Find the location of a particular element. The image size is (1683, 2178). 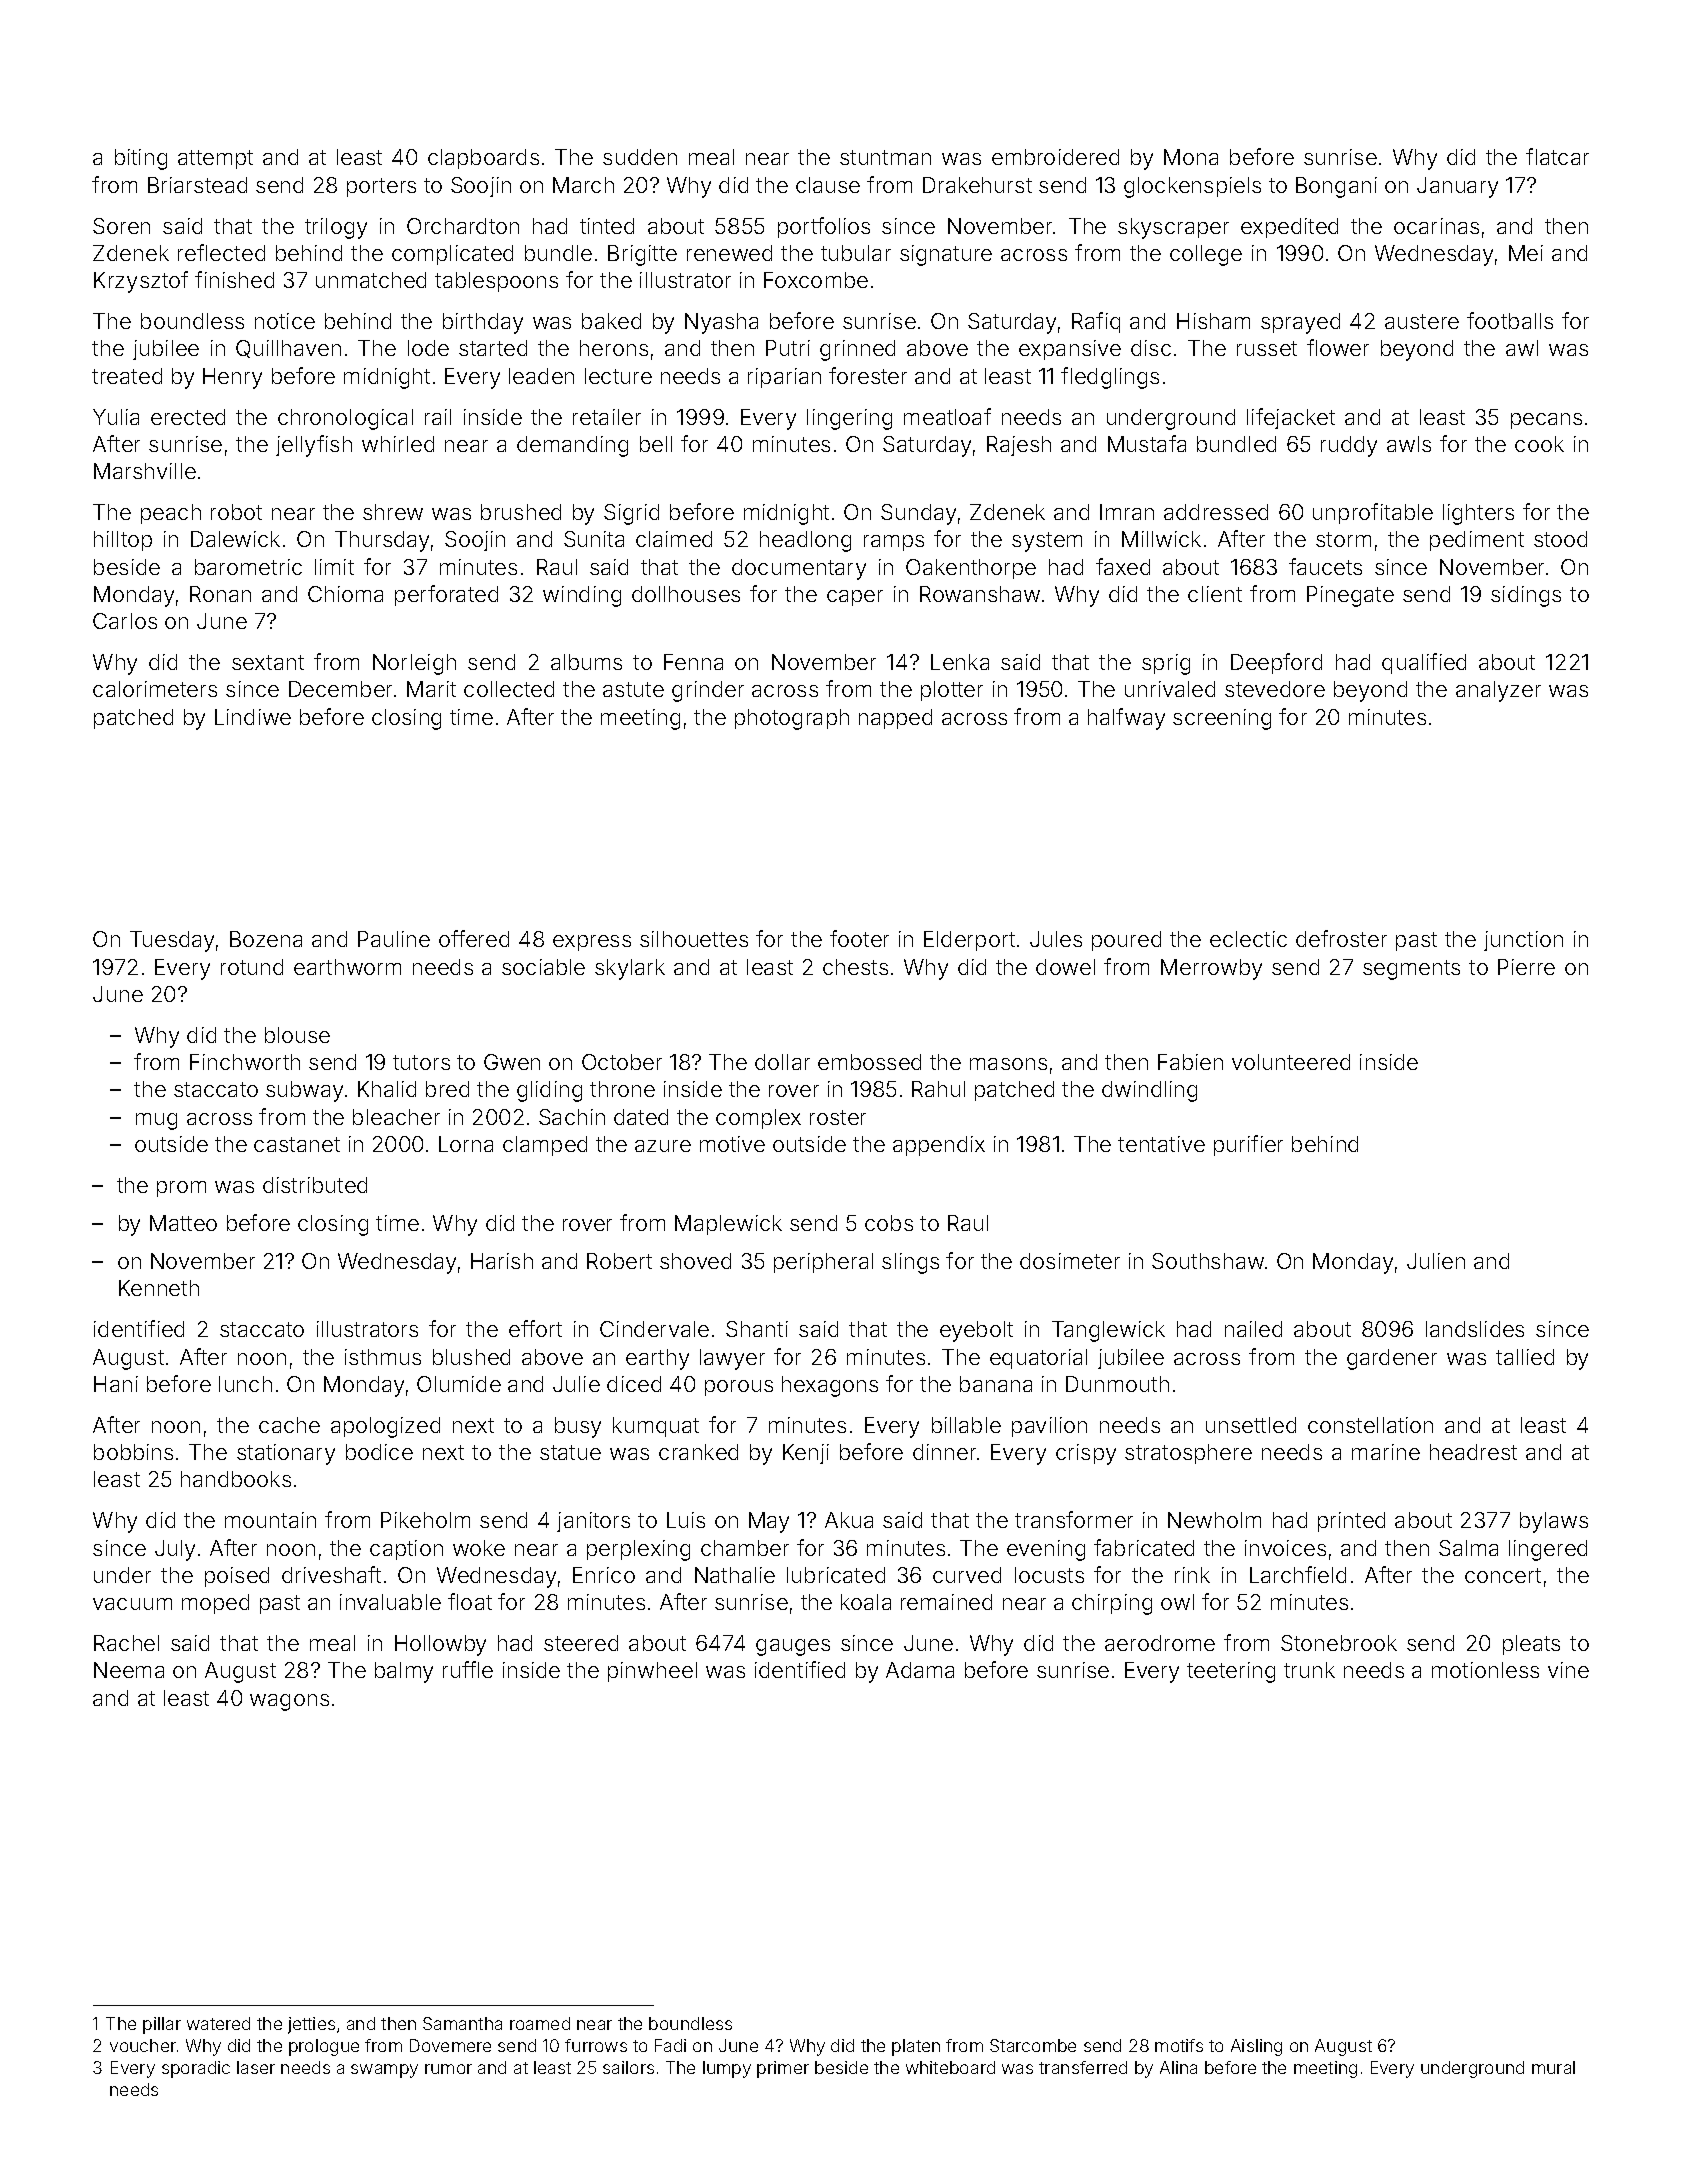

stuntman is located at coordinates (885, 157).
